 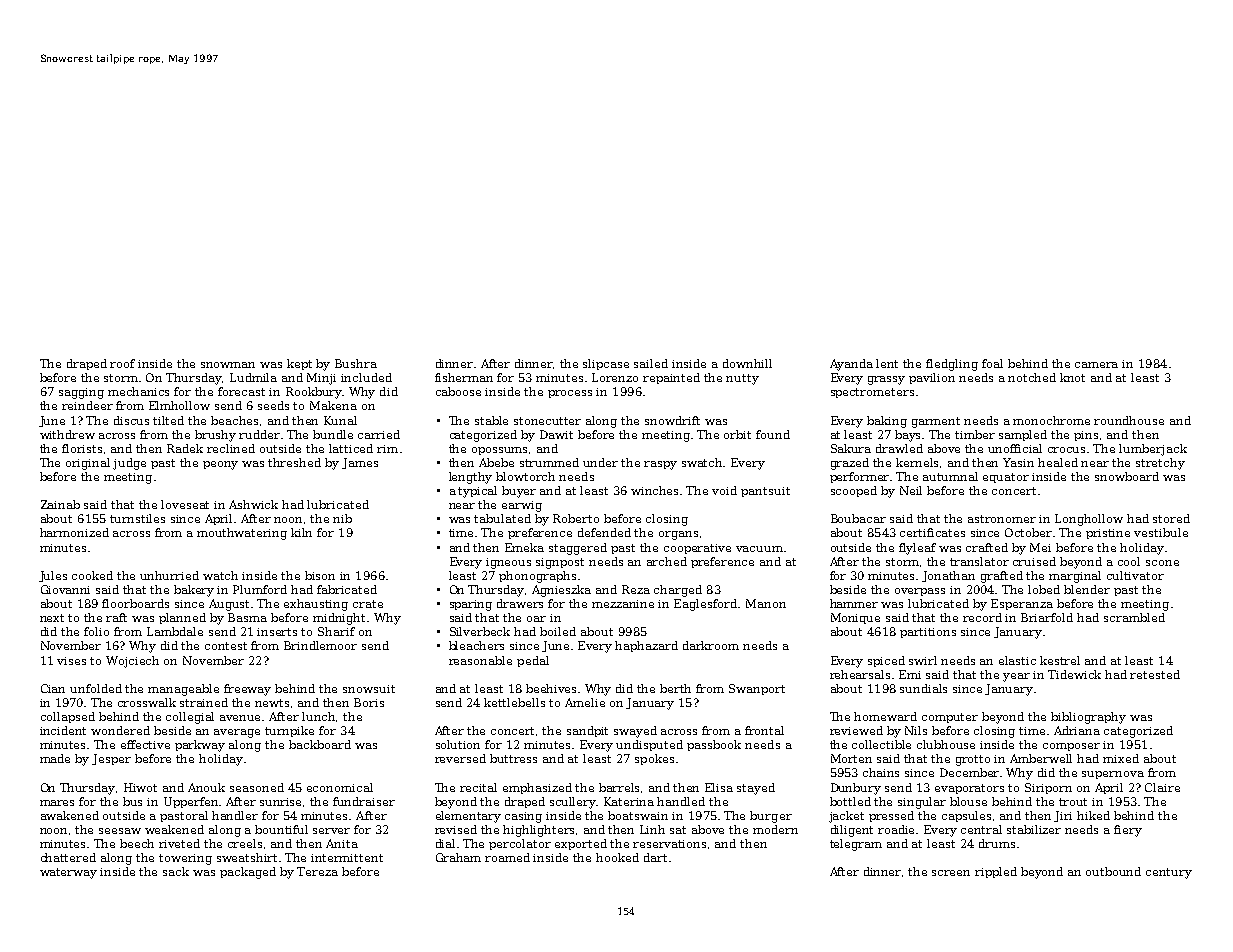 What do you see at coordinates (1047, 617) in the screenshot?
I see `Briarfold` at bounding box center [1047, 617].
